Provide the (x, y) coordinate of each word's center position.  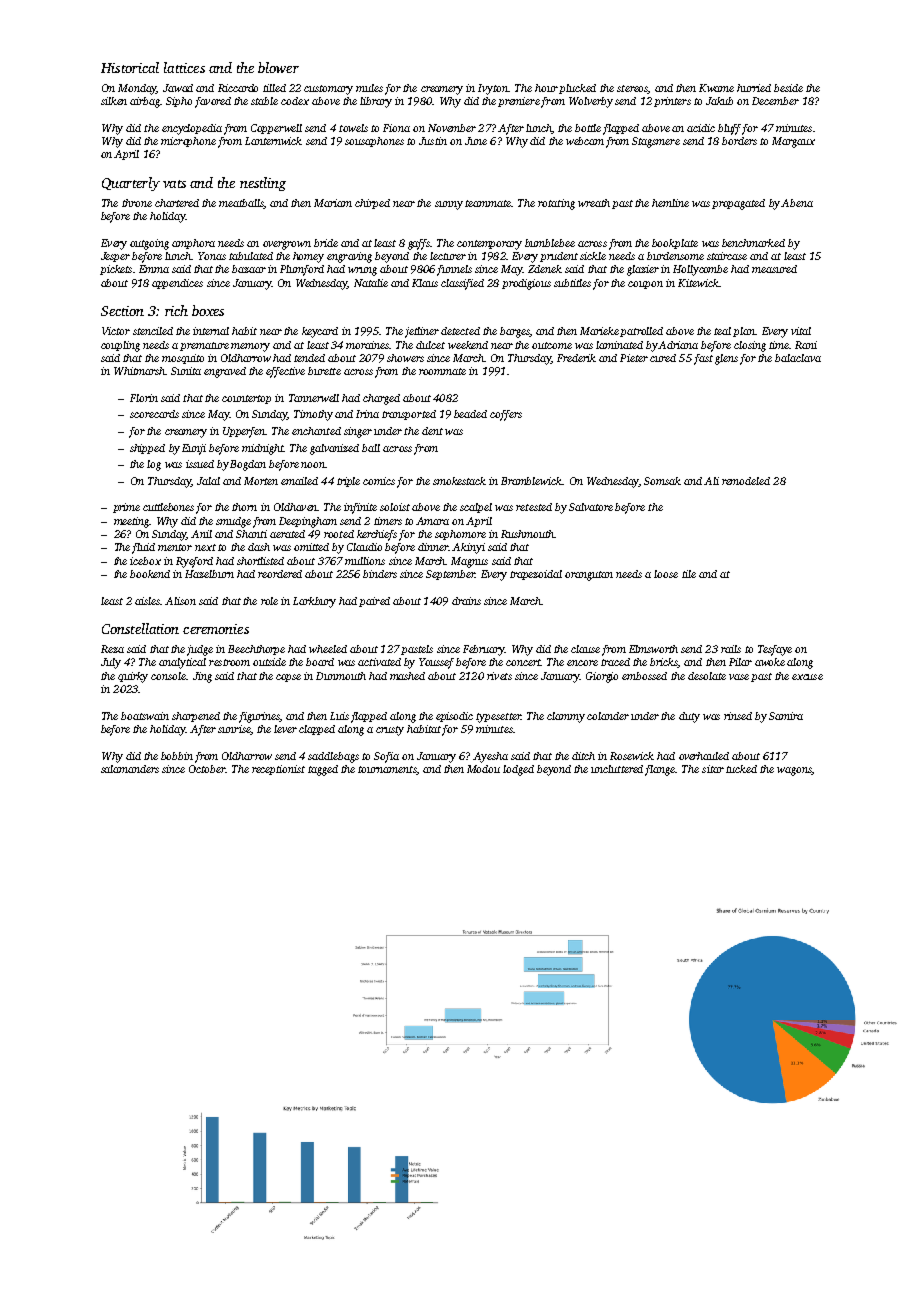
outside (269, 662)
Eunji (194, 449)
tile (689, 574)
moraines (368, 345)
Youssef (436, 663)
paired (374, 602)
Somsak (662, 481)
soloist (395, 507)
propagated (738, 204)
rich (176, 310)
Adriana (678, 345)
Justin (433, 141)
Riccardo (238, 88)
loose (666, 574)
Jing (202, 677)
